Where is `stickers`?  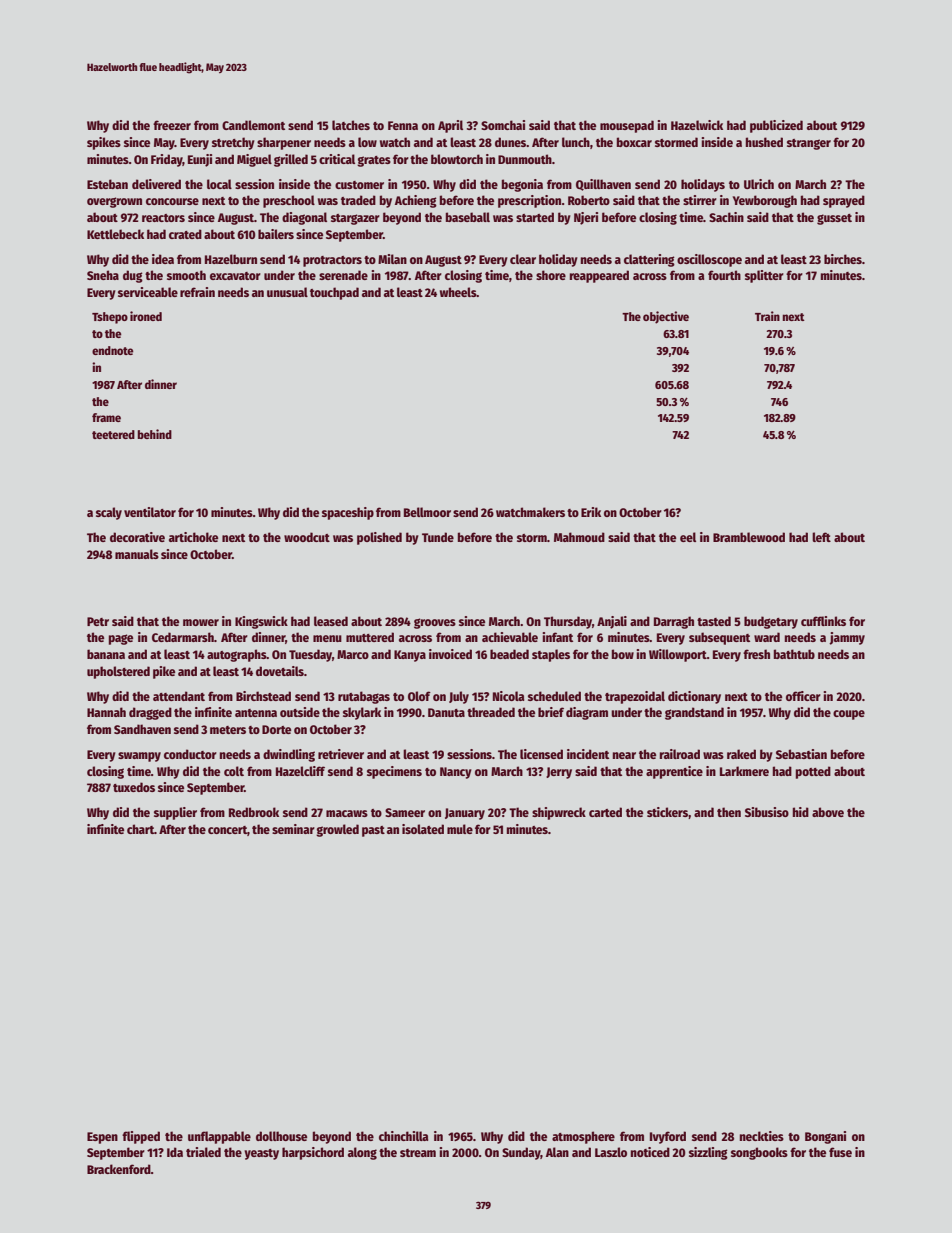 stickers is located at coordinates (667, 812).
